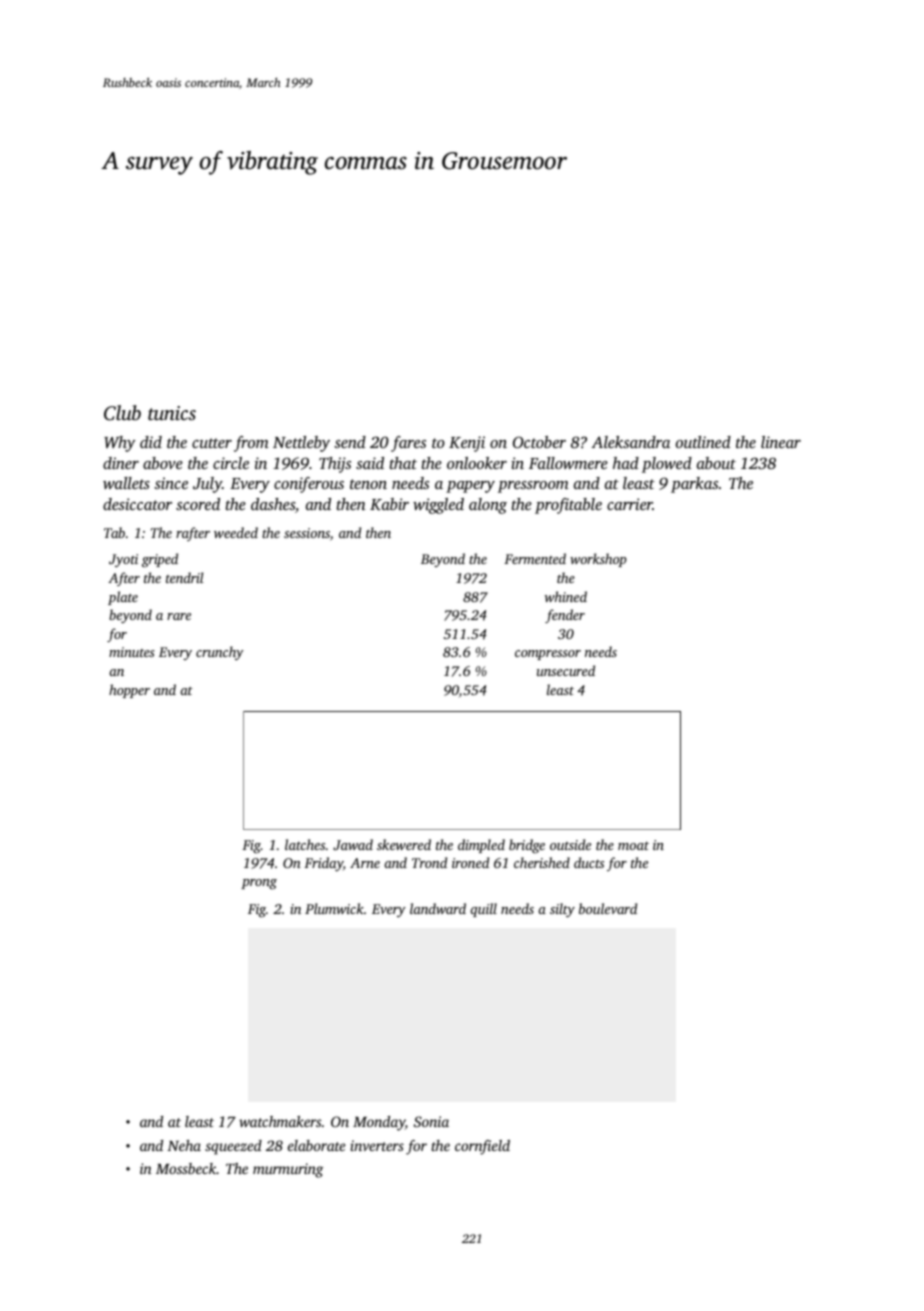 Image resolution: width=924 pixels, height=1311 pixels. What do you see at coordinates (119, 444) in the screenshot?
I see `Why` at bounding box center [119, 444].
